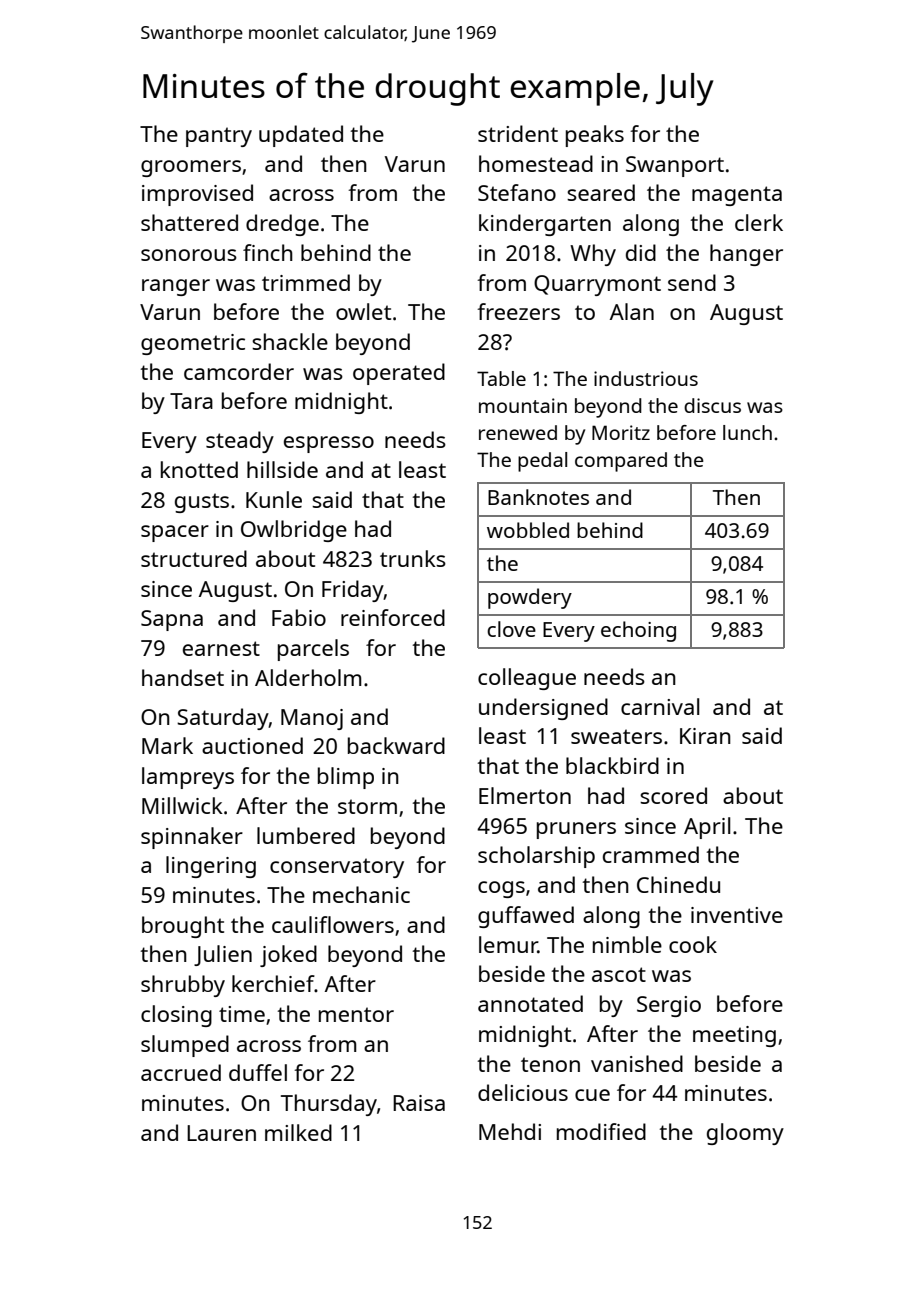 This page has height=1311, width=924. I want to click on Stefano, so click(517, 192).
